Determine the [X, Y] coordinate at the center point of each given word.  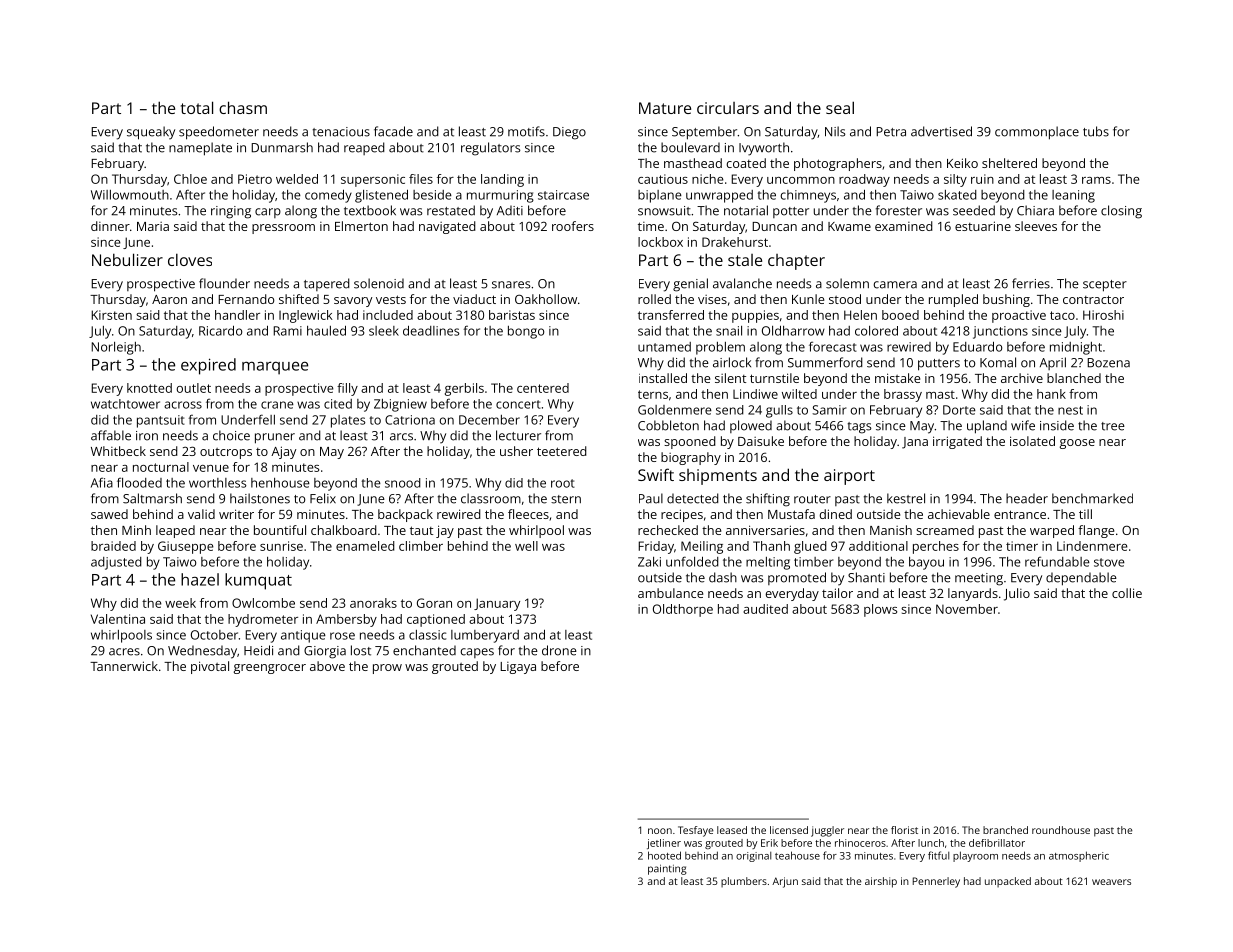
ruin [982, 179]
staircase [563, 195]
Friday [656, 547]
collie [1127, 593]
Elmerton [361, 226]
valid [201, 514]
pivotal [210, 667]
